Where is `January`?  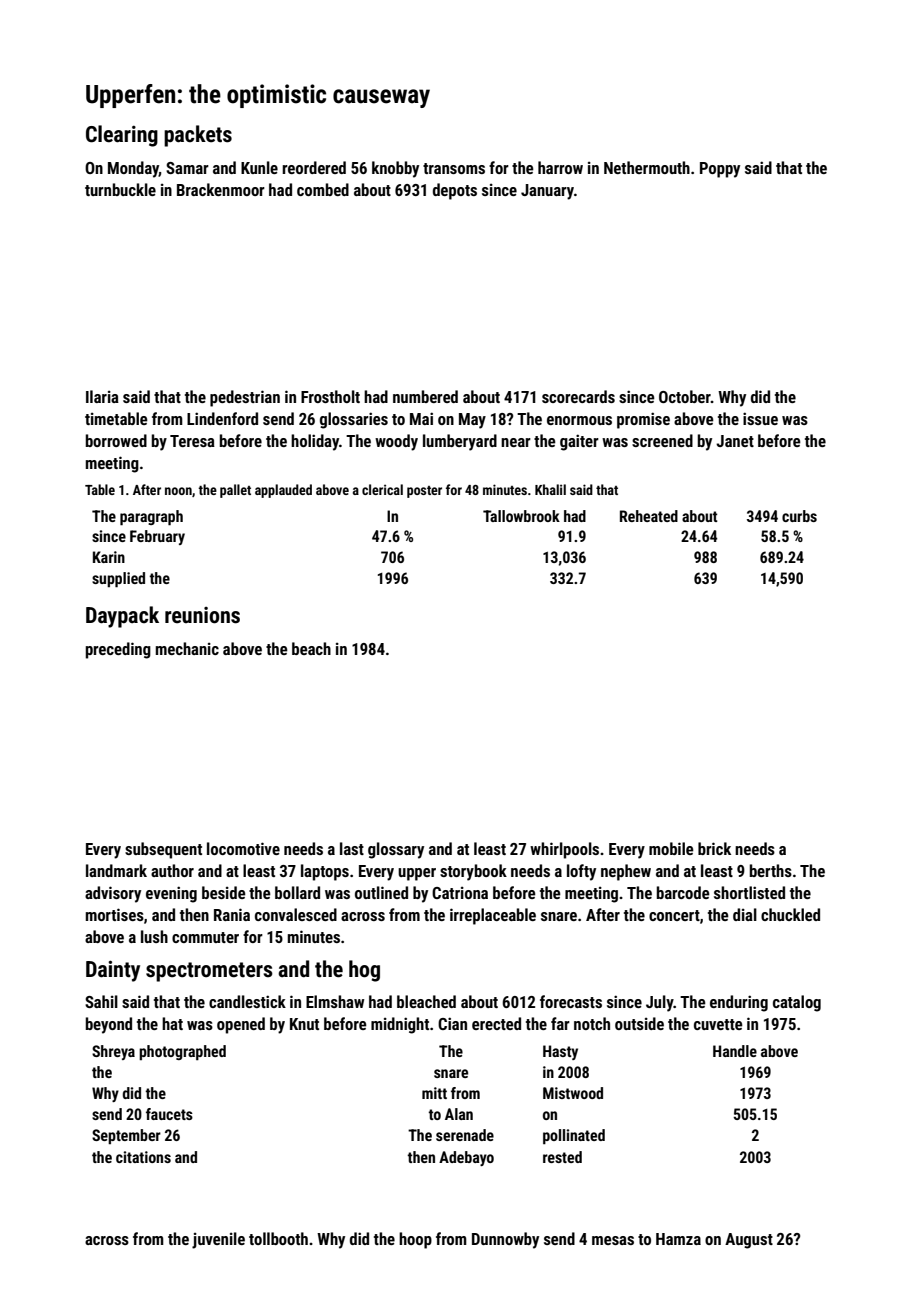 January is located at coordinates (547, 192).
